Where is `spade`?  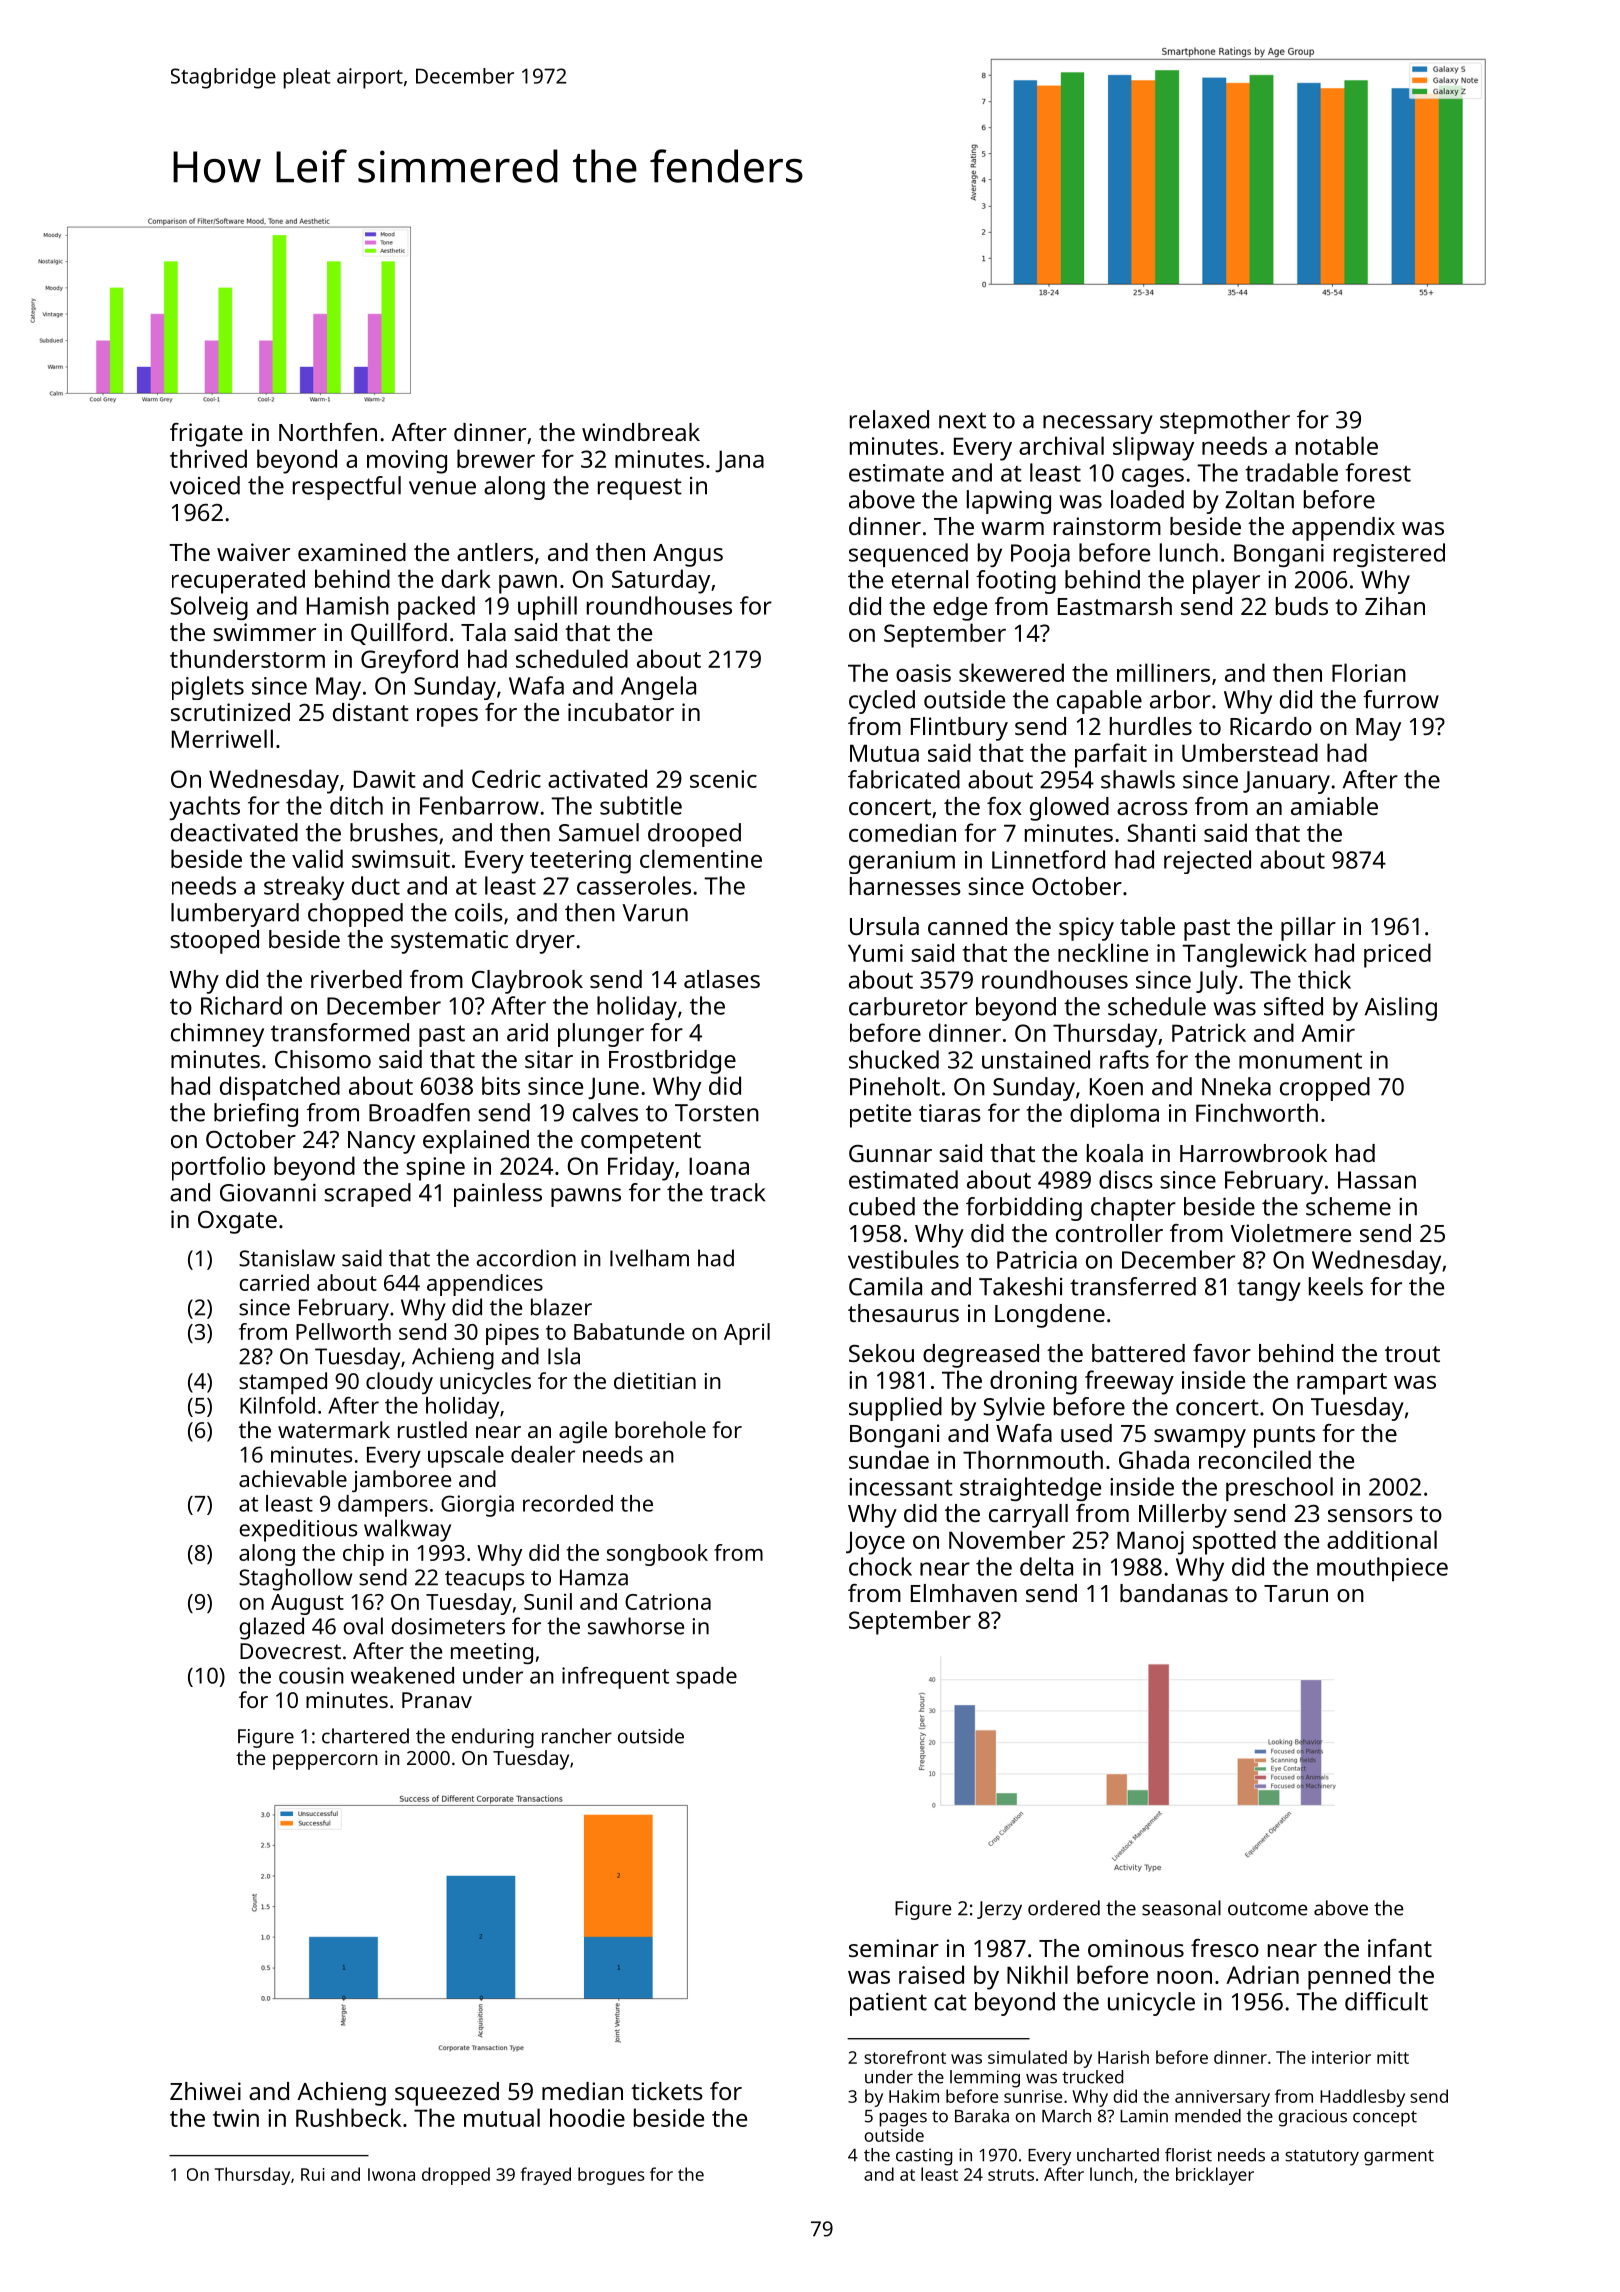
spade is located at coordinates (706, 1678).
